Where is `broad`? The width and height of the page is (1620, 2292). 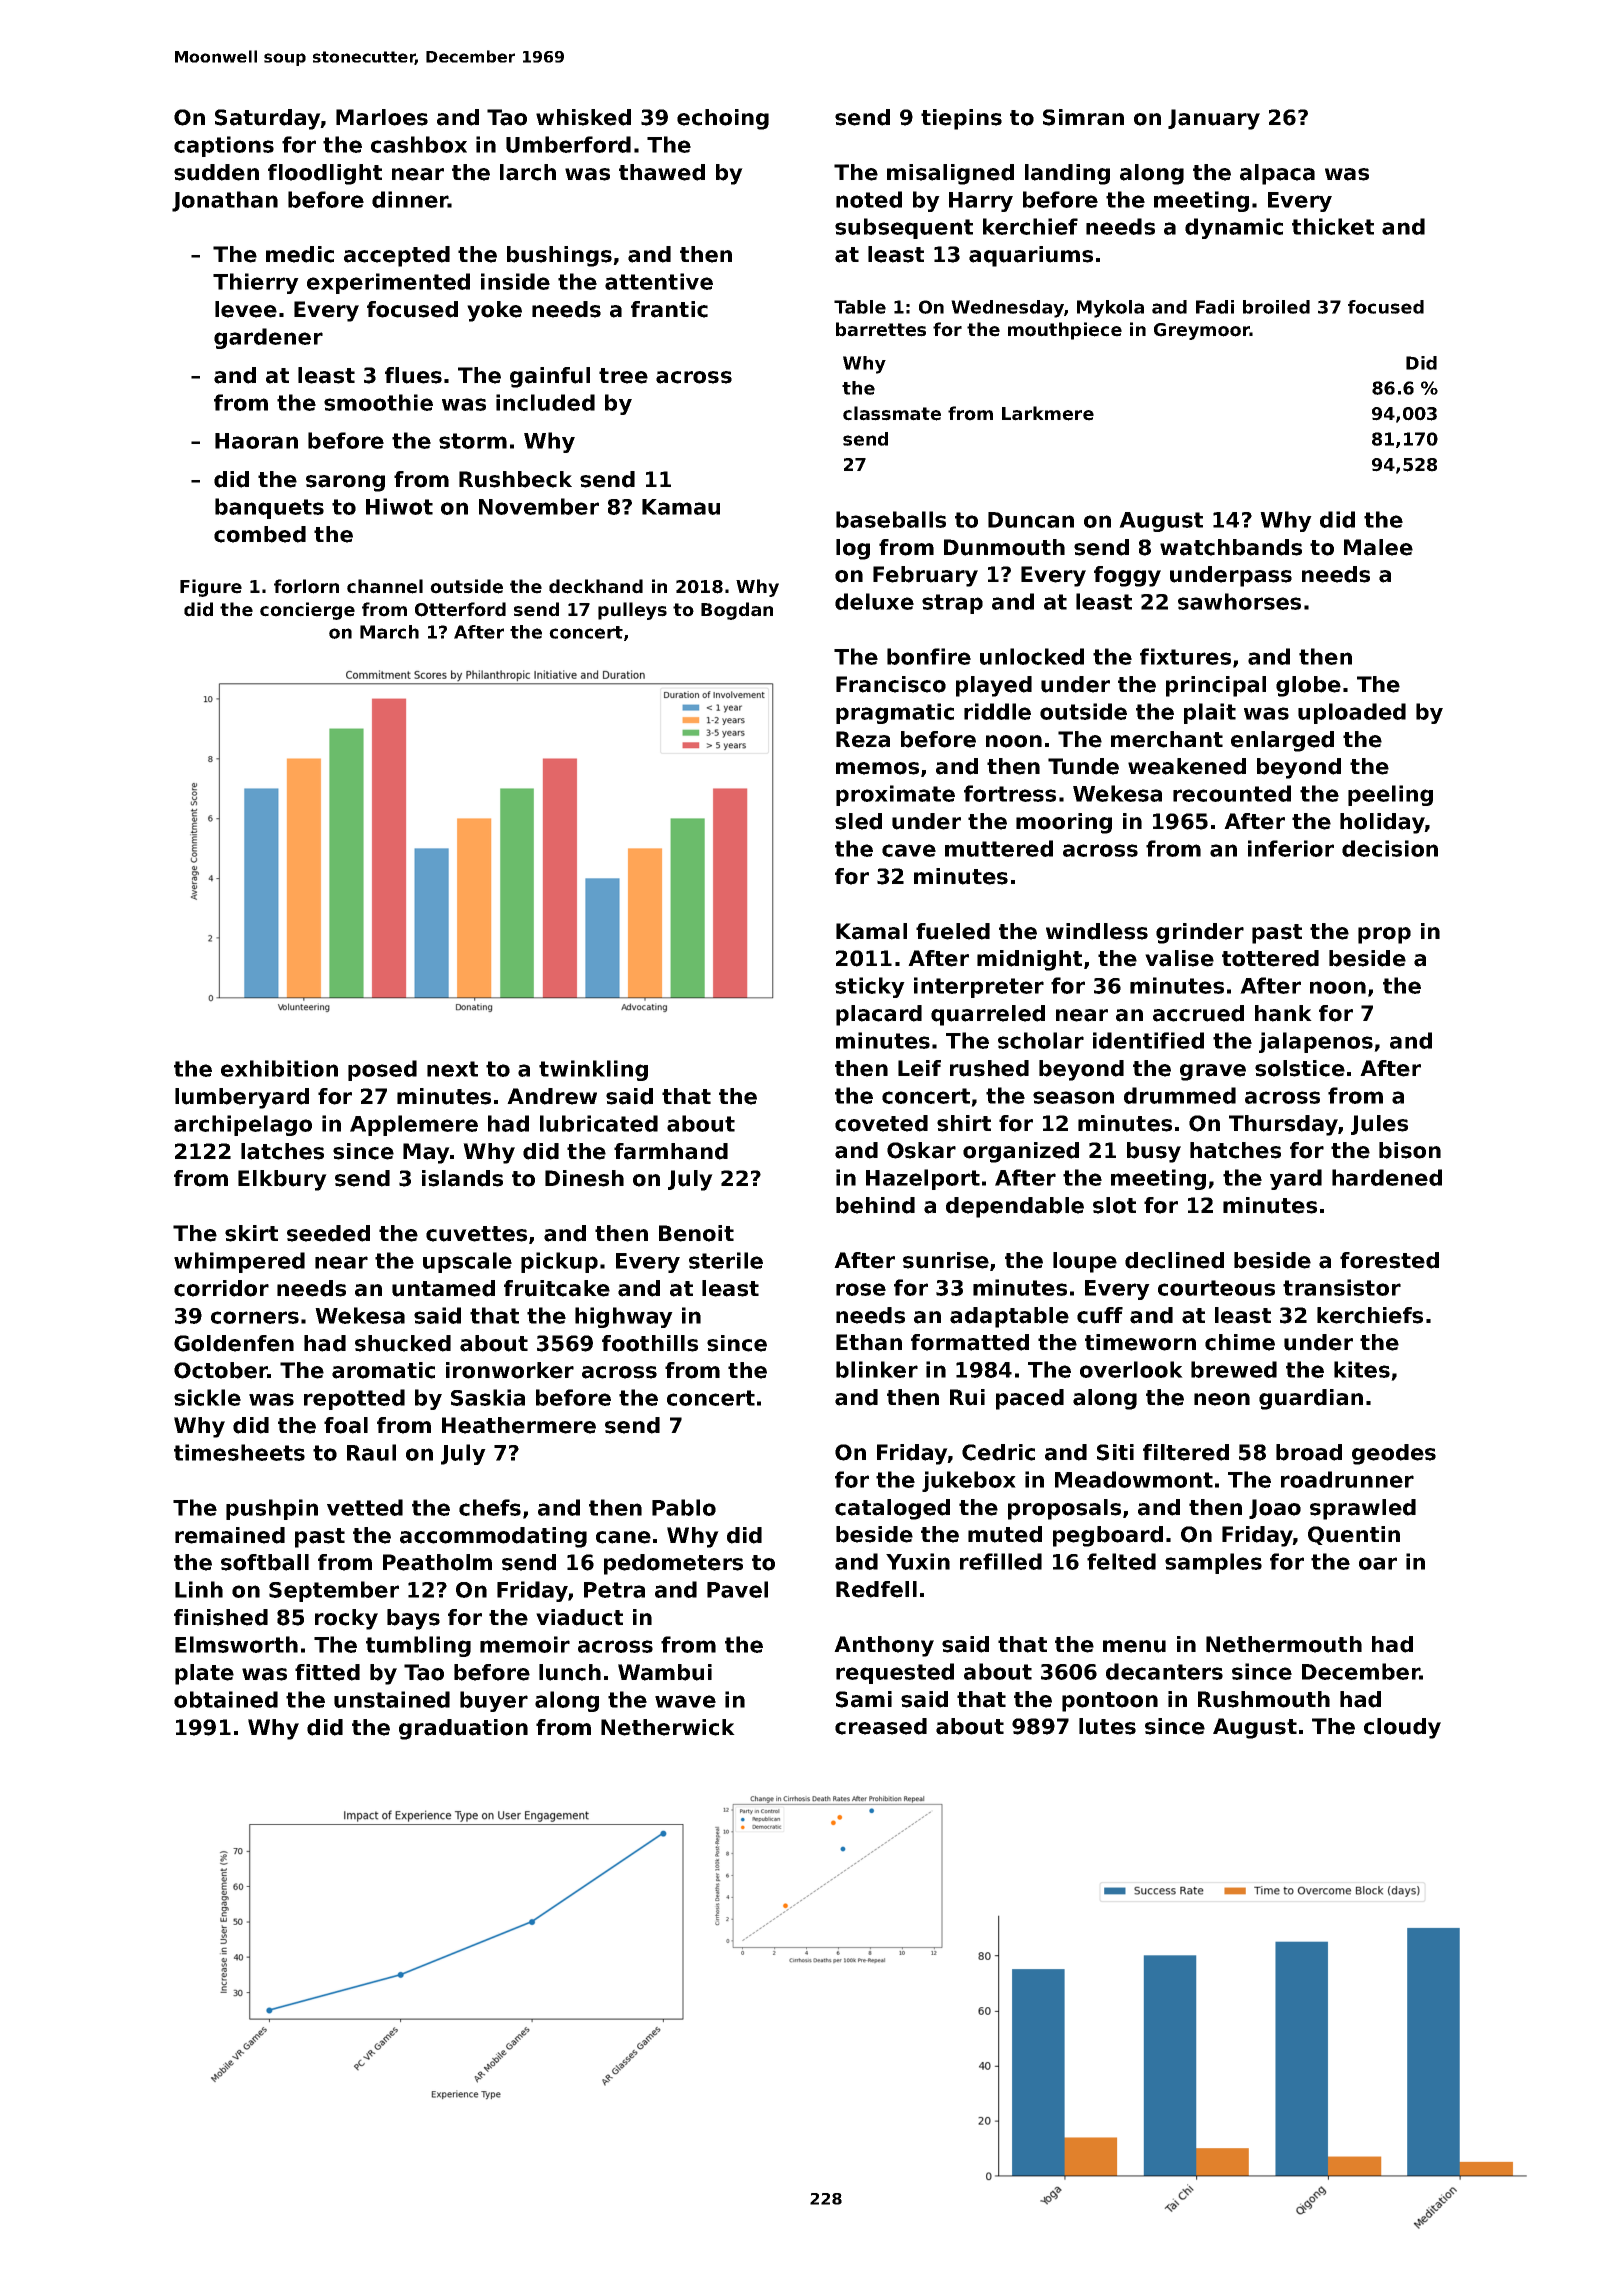 broad is located at coordinates (1309, 1452).
